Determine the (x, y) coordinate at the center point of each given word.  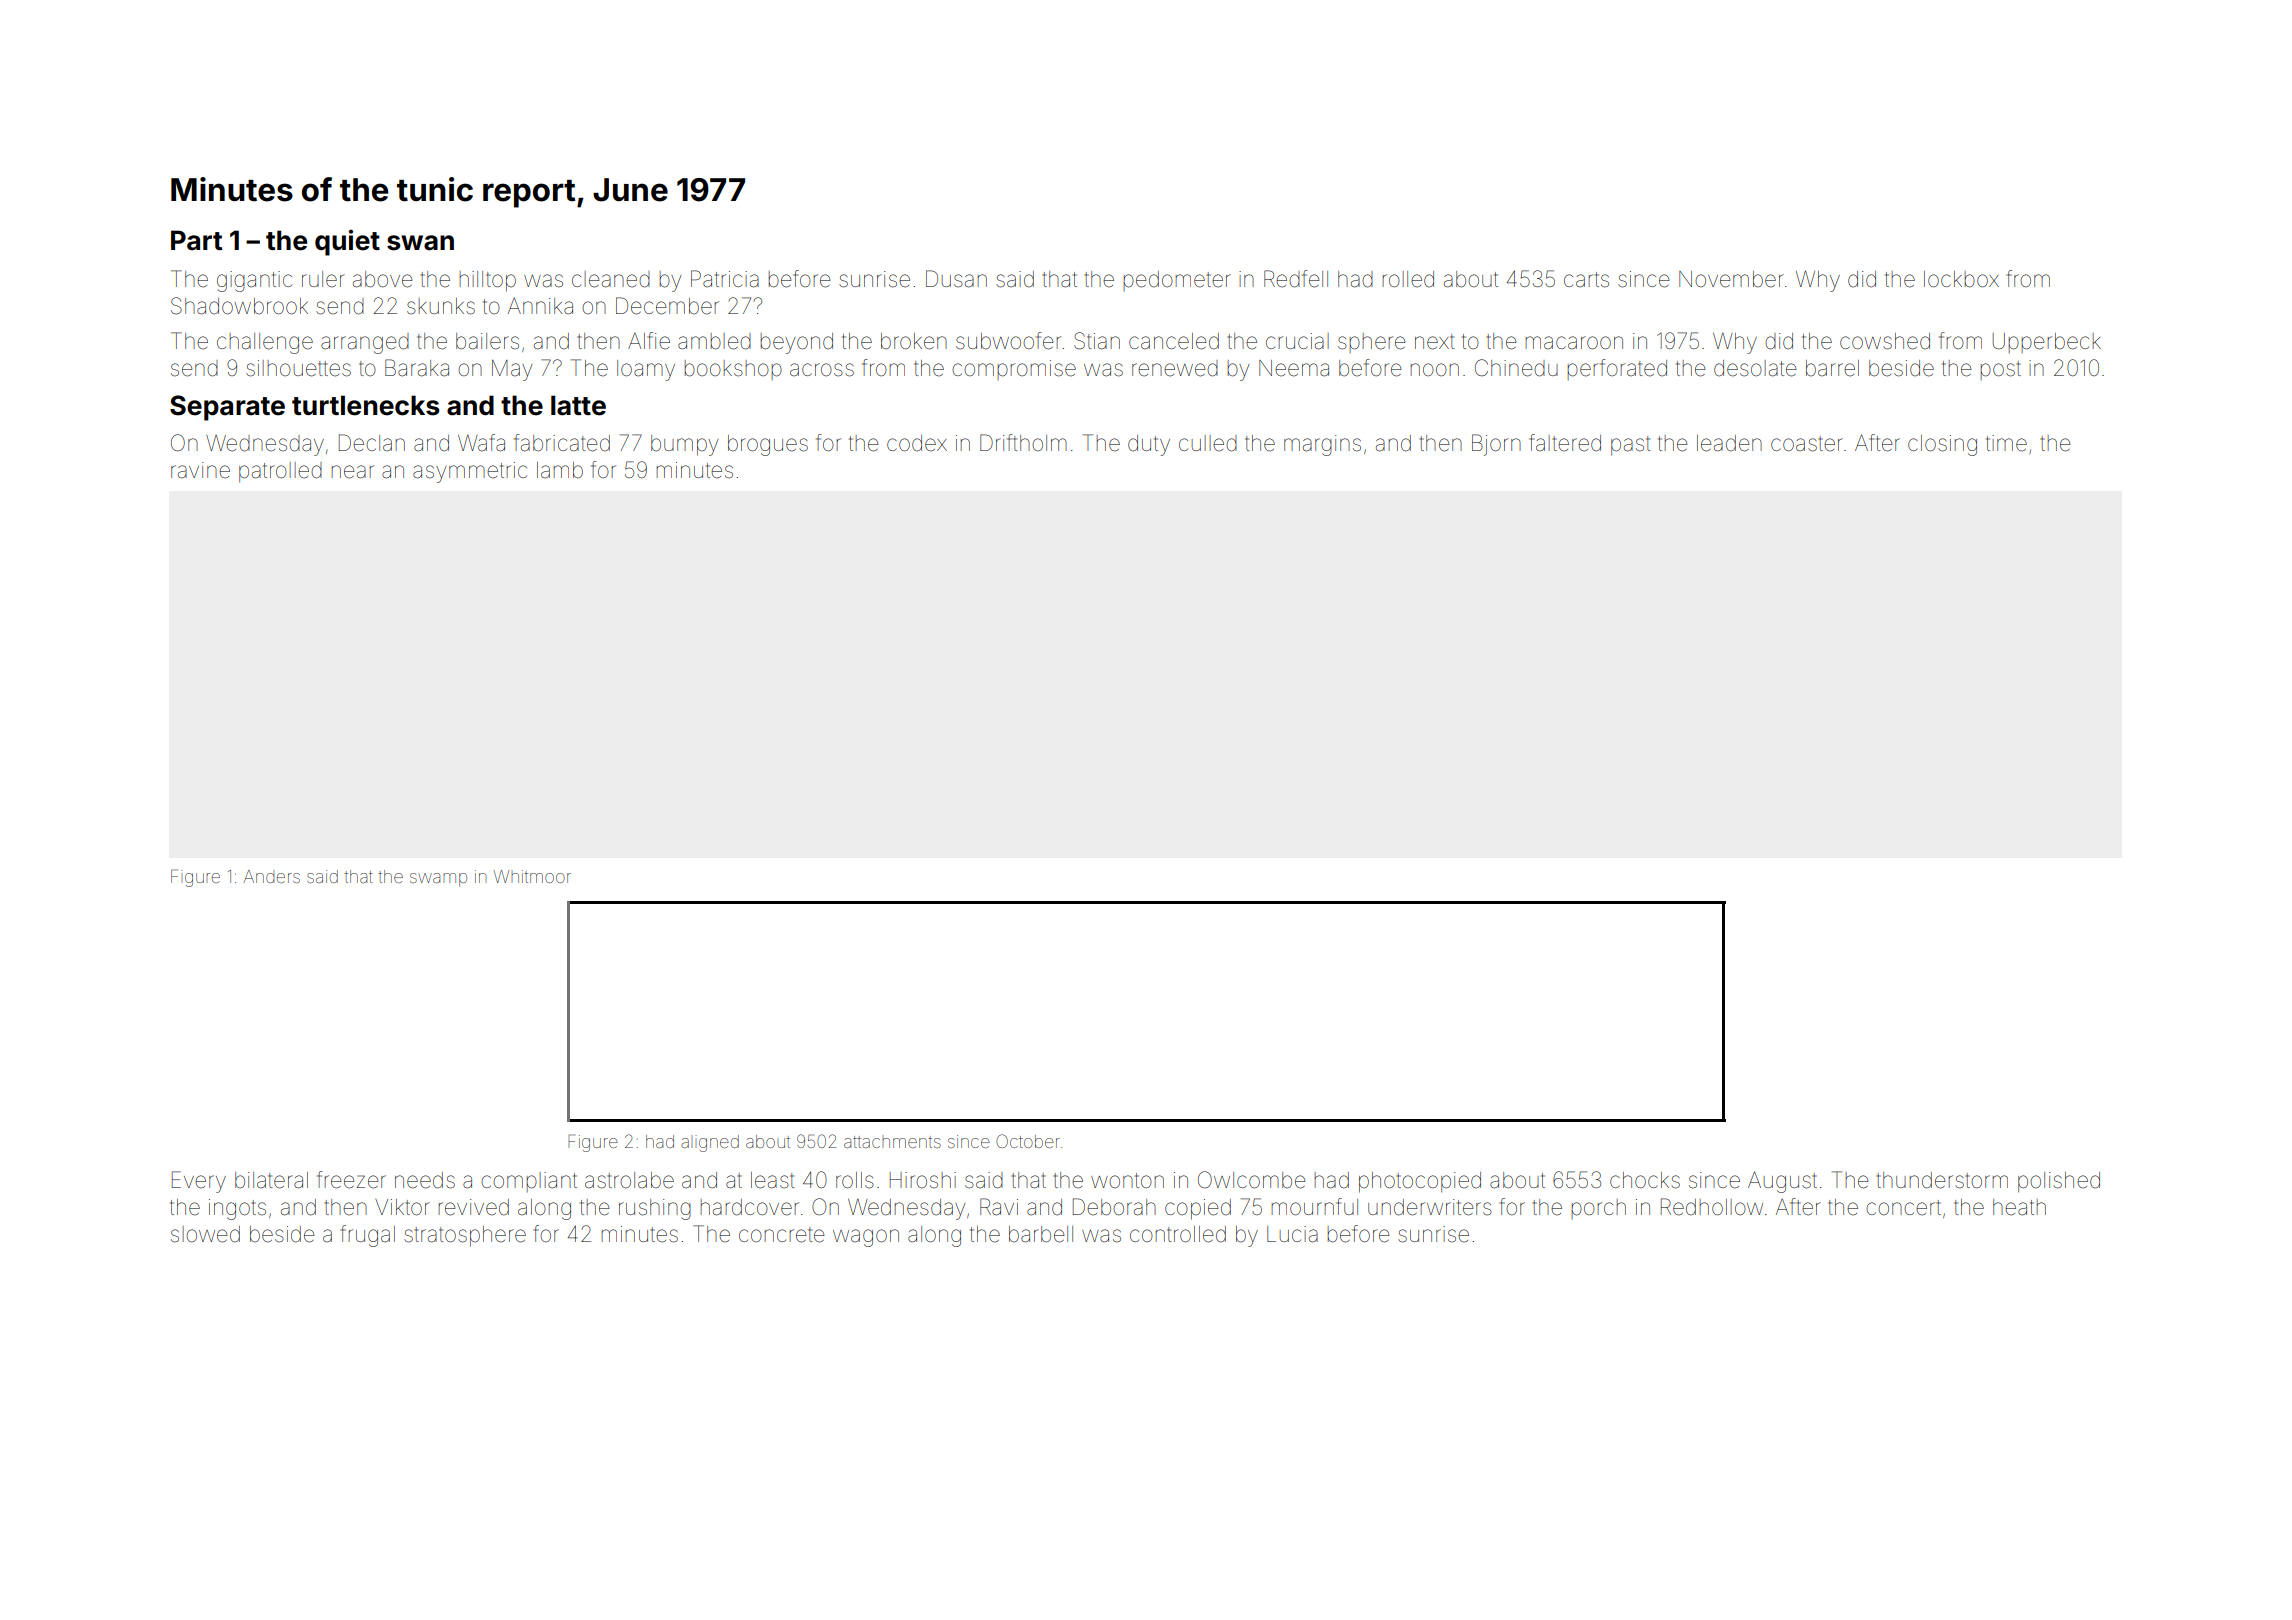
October (1028, 1141)
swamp (438, 880)
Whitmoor (532, 876)
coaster (1807, 444)
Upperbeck (2047, 343)
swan (420, 243)
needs (425, 1180)
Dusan (956, 279)
